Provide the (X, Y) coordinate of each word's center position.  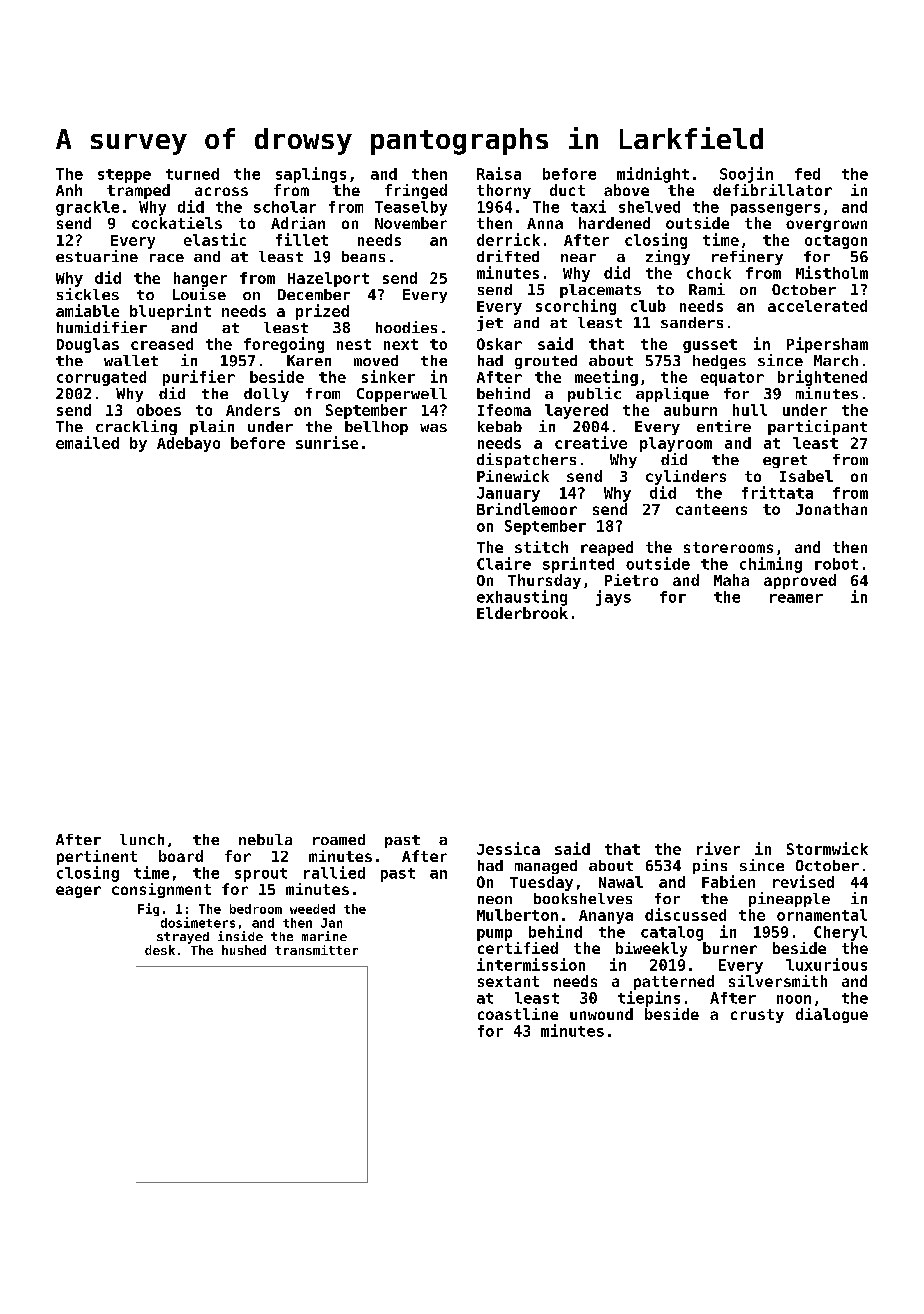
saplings (311, 175)
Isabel (806, 476)
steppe (124, 176)
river (718, 848)
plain (212, 427)
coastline (518, 1014)
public (594, 394)
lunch (142, 839)
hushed (244, 950)
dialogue (832, 1015)
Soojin (746, 175)
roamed (339, 839)
